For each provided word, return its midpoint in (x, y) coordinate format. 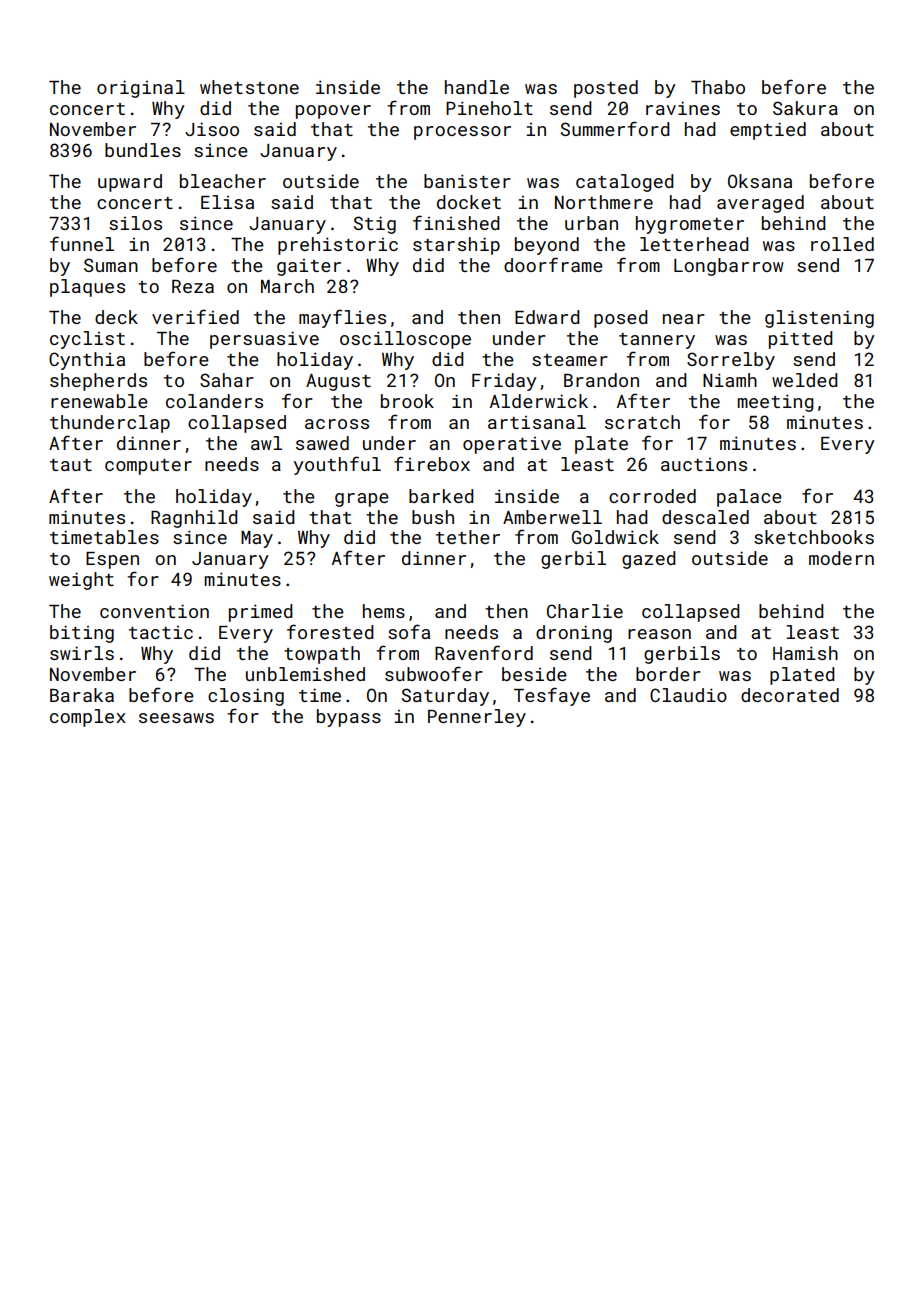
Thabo (718, 87)
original (141, 89)
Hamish (805, 653)
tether (468, 537)
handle (477, 87)
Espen (112, 560)
